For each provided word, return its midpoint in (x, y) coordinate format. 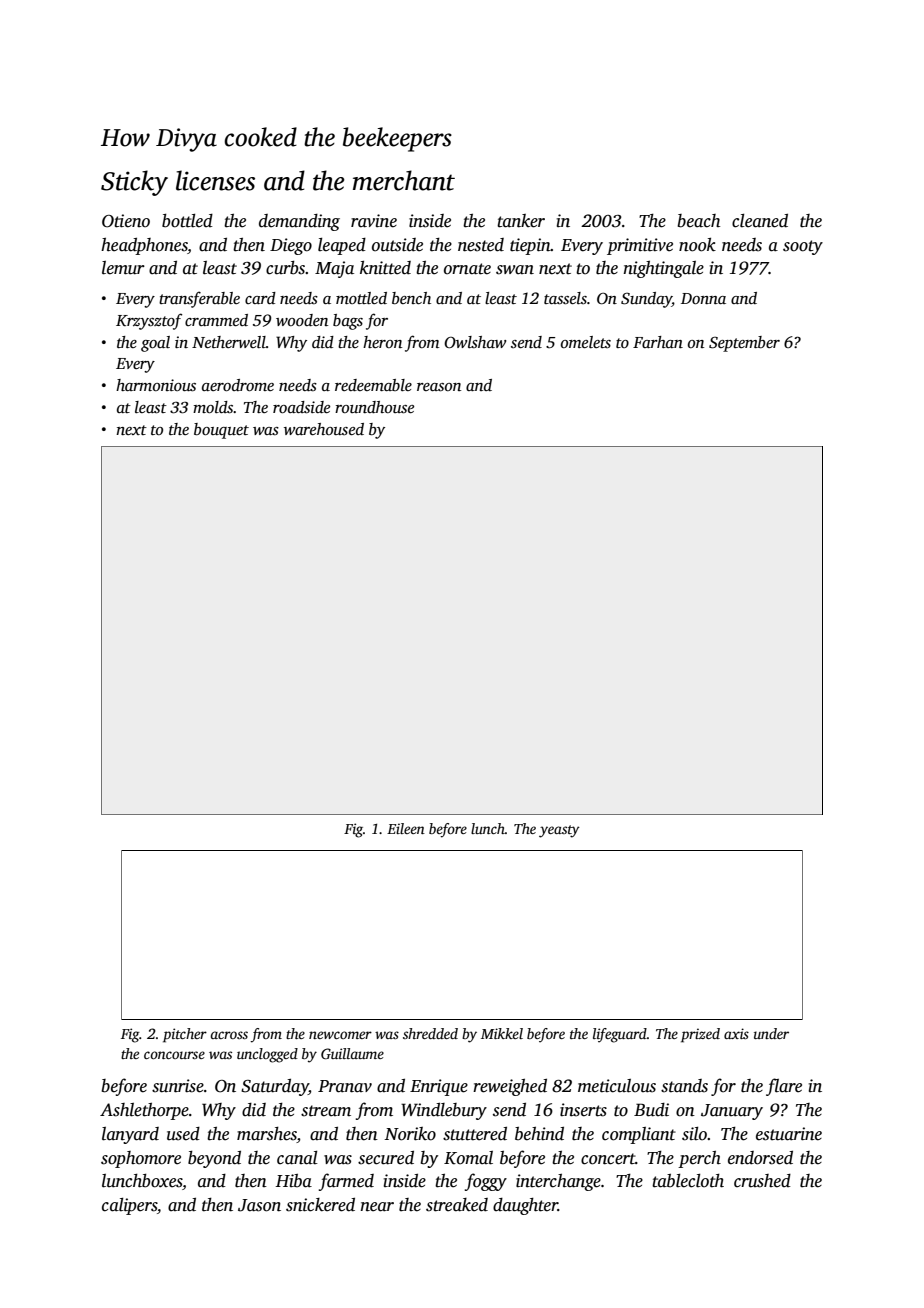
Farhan (658, 342)
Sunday (646, 300)
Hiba (293, 1181)
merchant (404, 180)
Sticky (134, 183)
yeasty (559, 831)
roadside (301, 407)
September (744, 344)
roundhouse (374, 407)
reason (439, 387)
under (771, 1033)
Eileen (406, 828)
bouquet (221, 431)
